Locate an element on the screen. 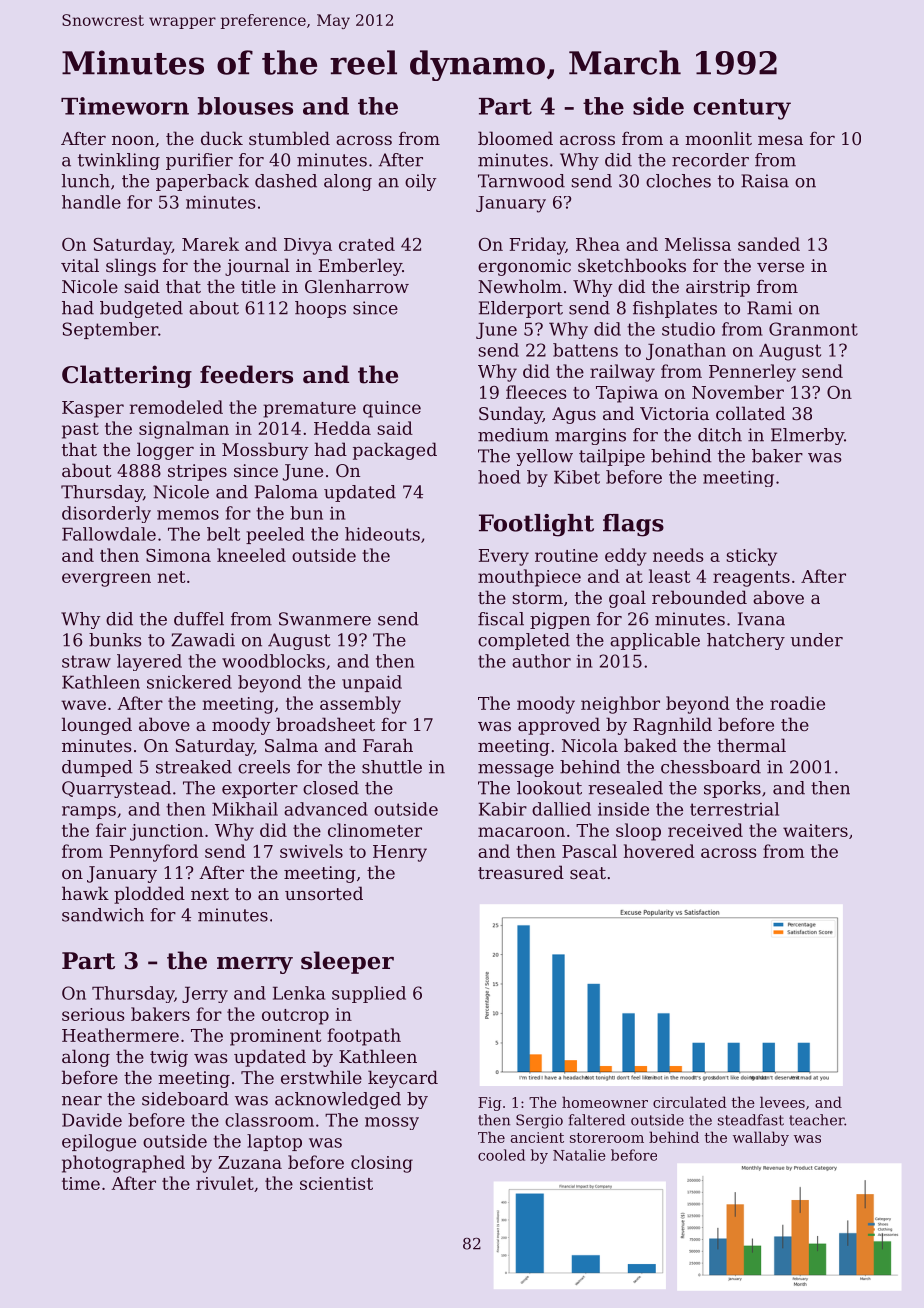 This screenshot has height=1308, width=924. noon is located at coordinates (133, 140).
